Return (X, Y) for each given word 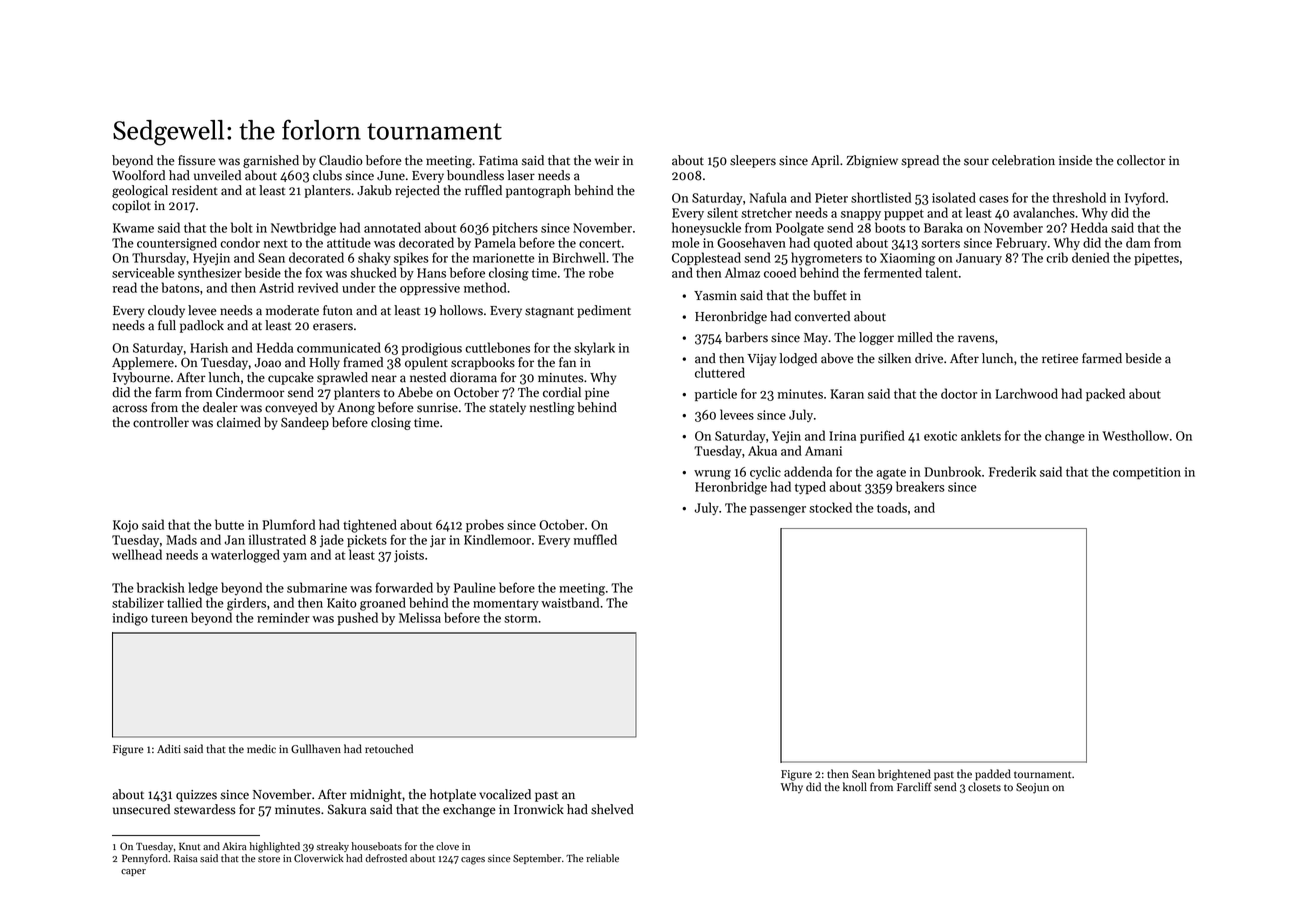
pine (597, 394)
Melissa (420, 617)
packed (1105, 394)
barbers (746, 337)
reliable (602, 858)
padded (993, 775)
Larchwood (1026, 393)
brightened (904, 775)
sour (976, 162)
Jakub (374, 190)
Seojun (1032, 788)
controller (161, 422)
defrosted (386, 858)
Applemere (143, 363)
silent (722, 212)
